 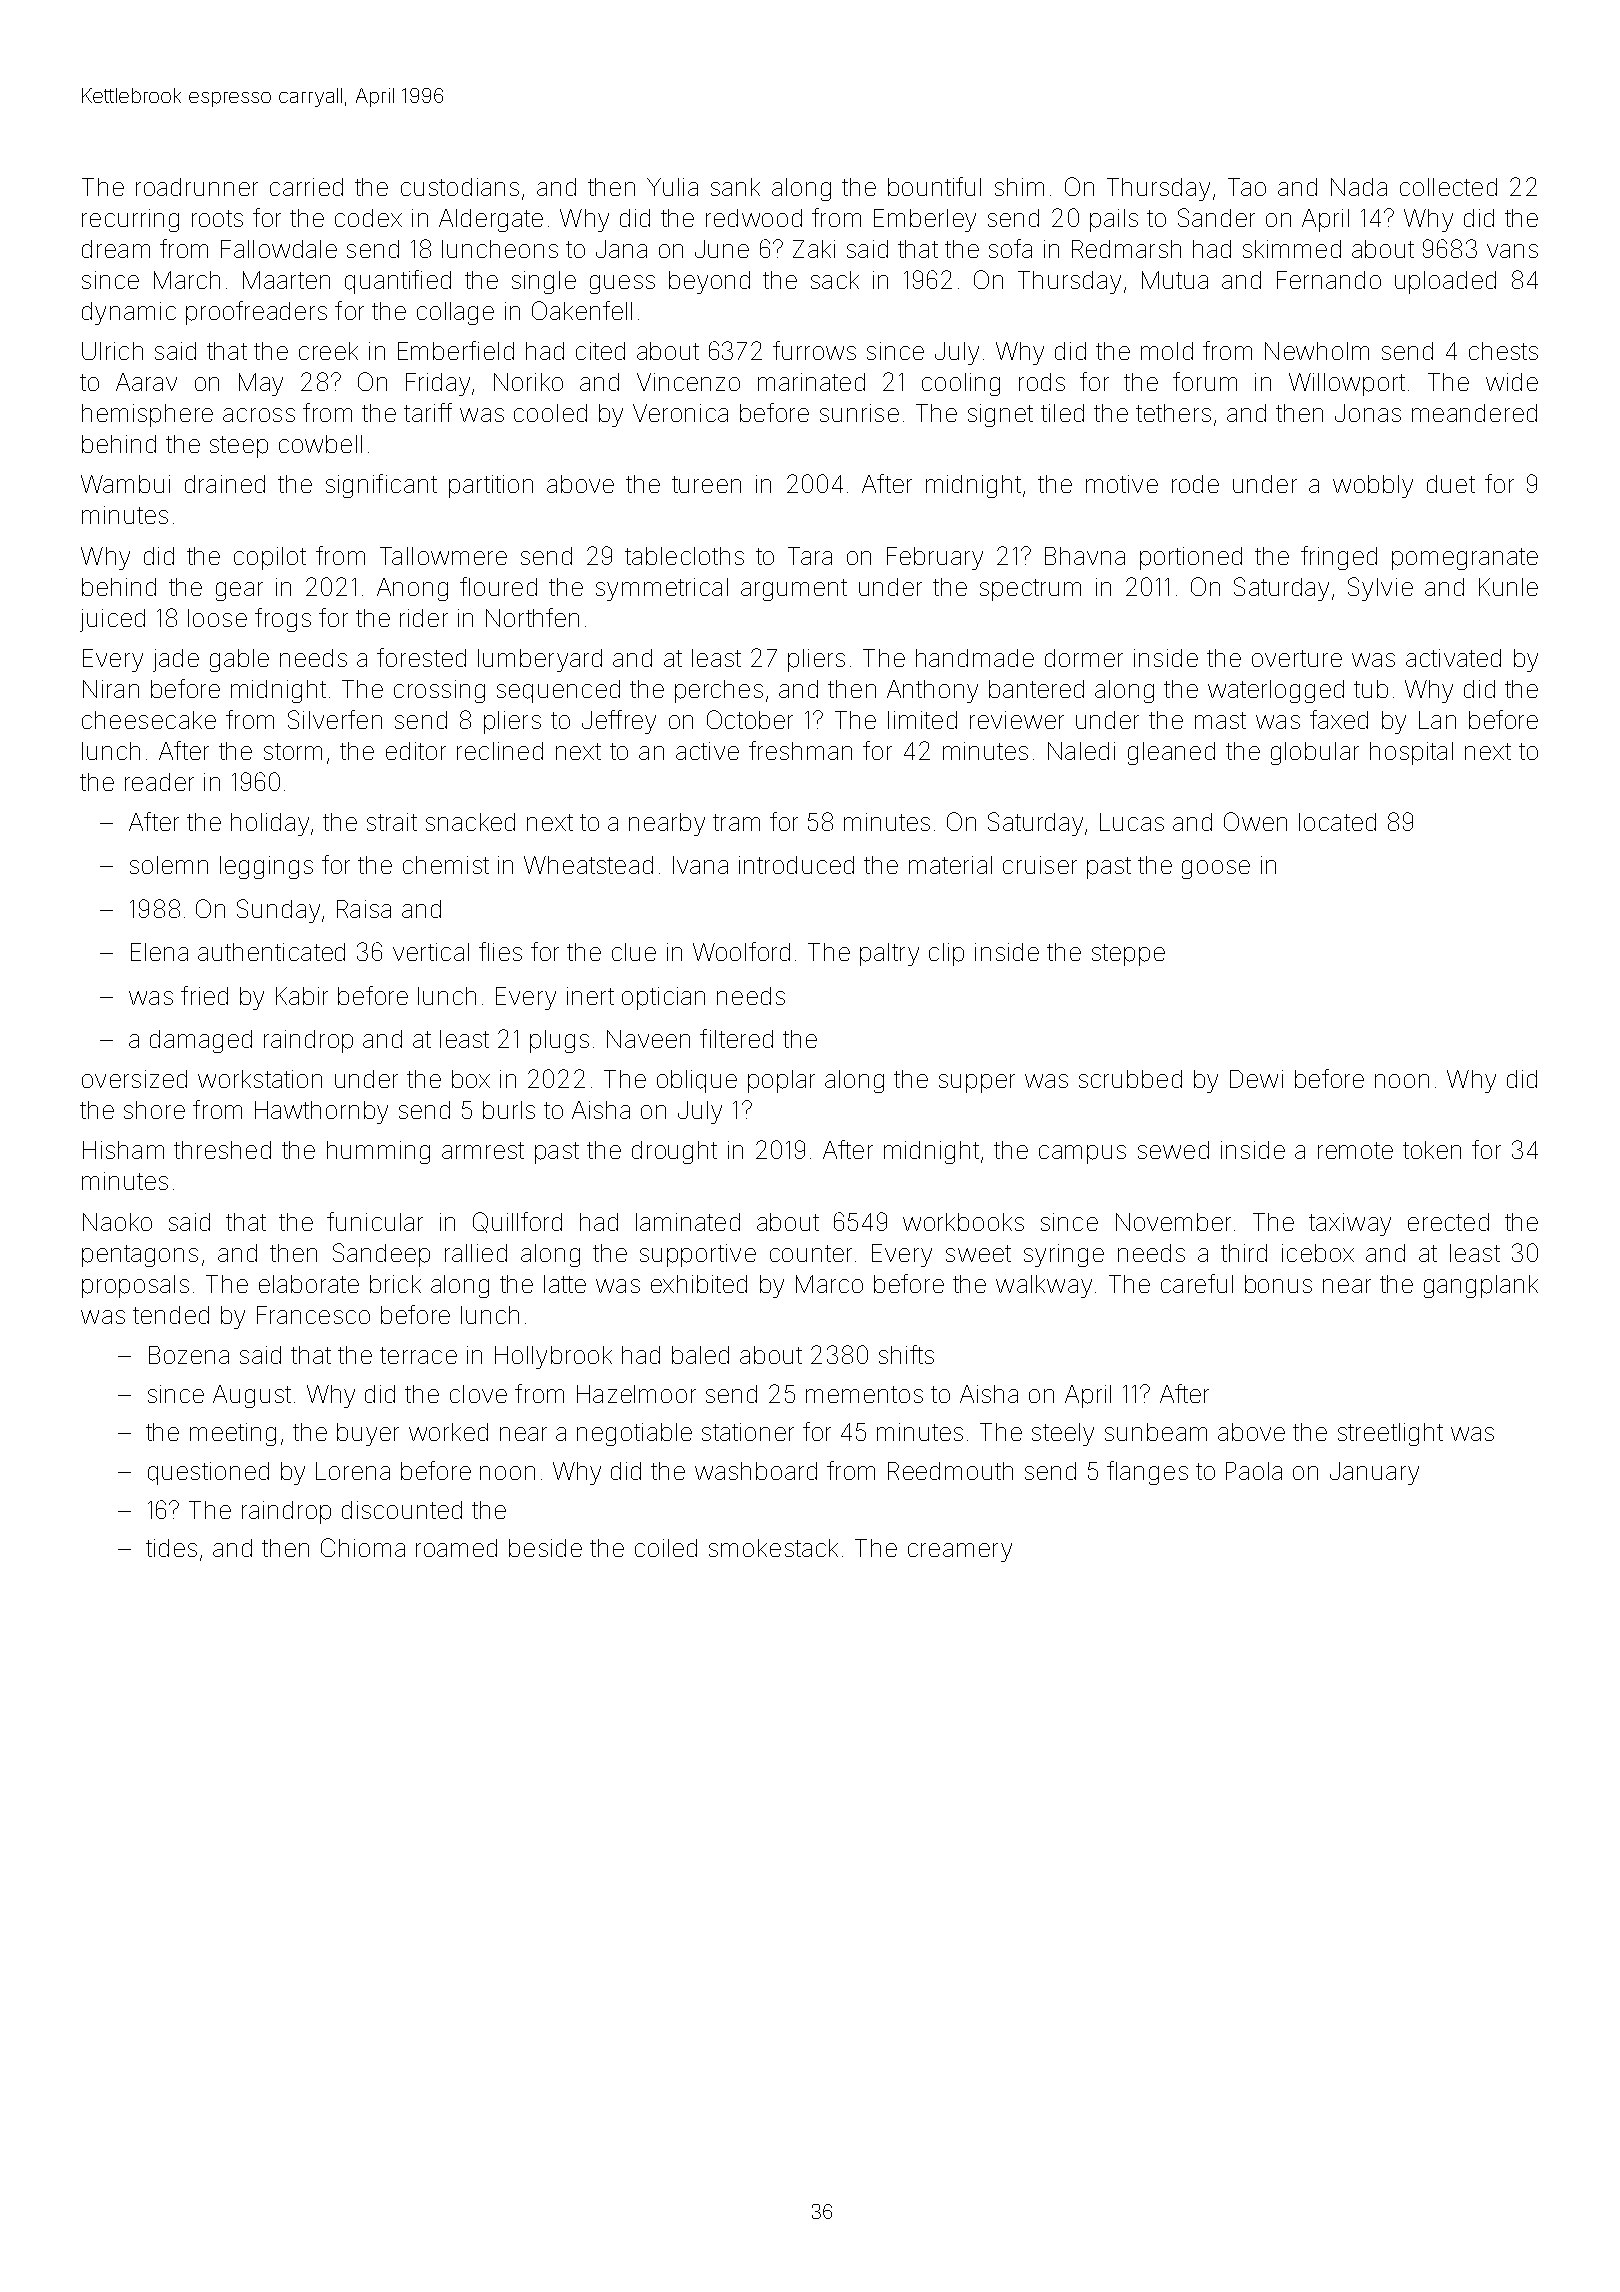 I want to click on chests, so click(x=1503, y=351).
